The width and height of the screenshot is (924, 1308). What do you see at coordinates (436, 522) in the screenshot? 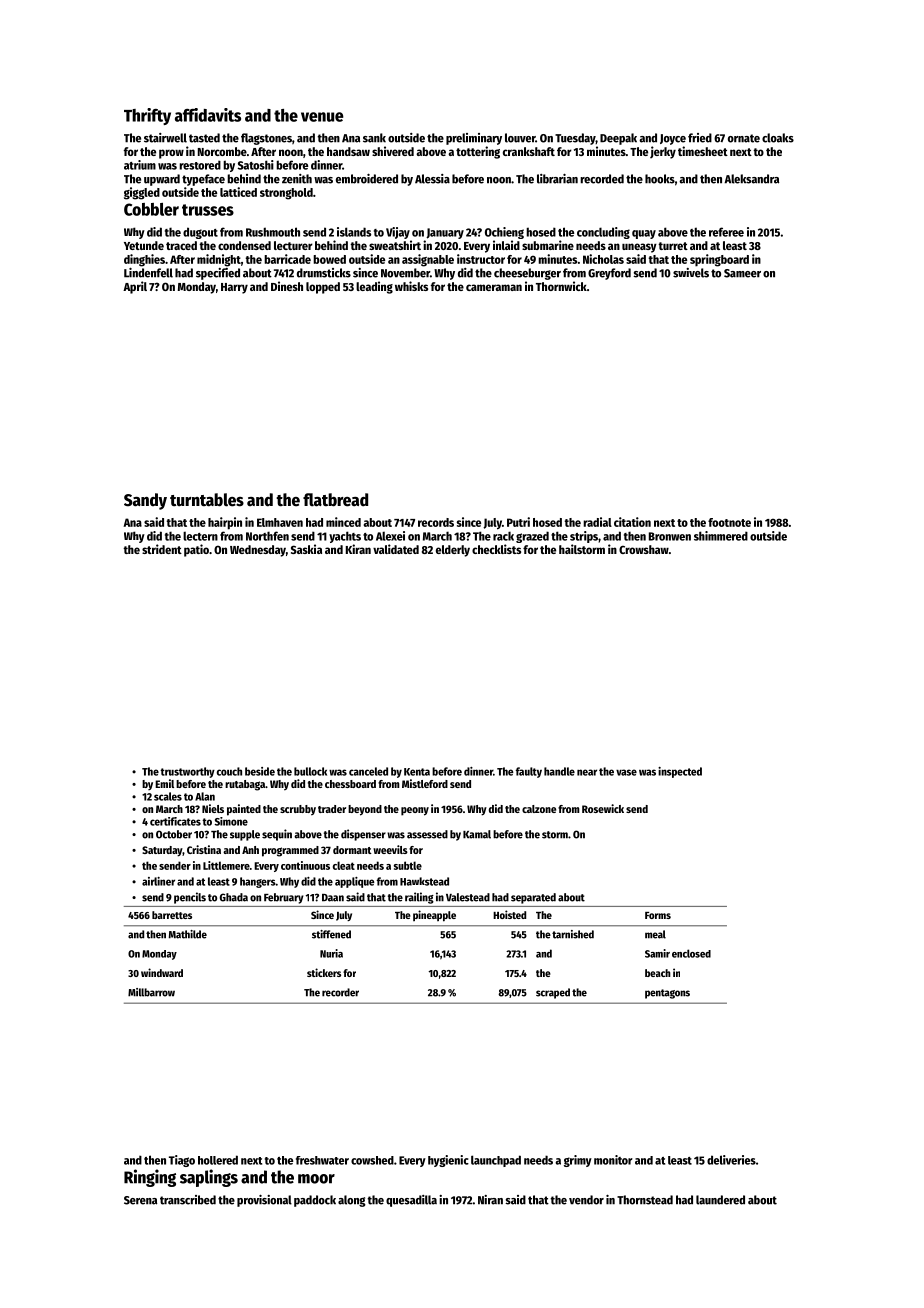
I see `records` at bounding box center [436, 522].
